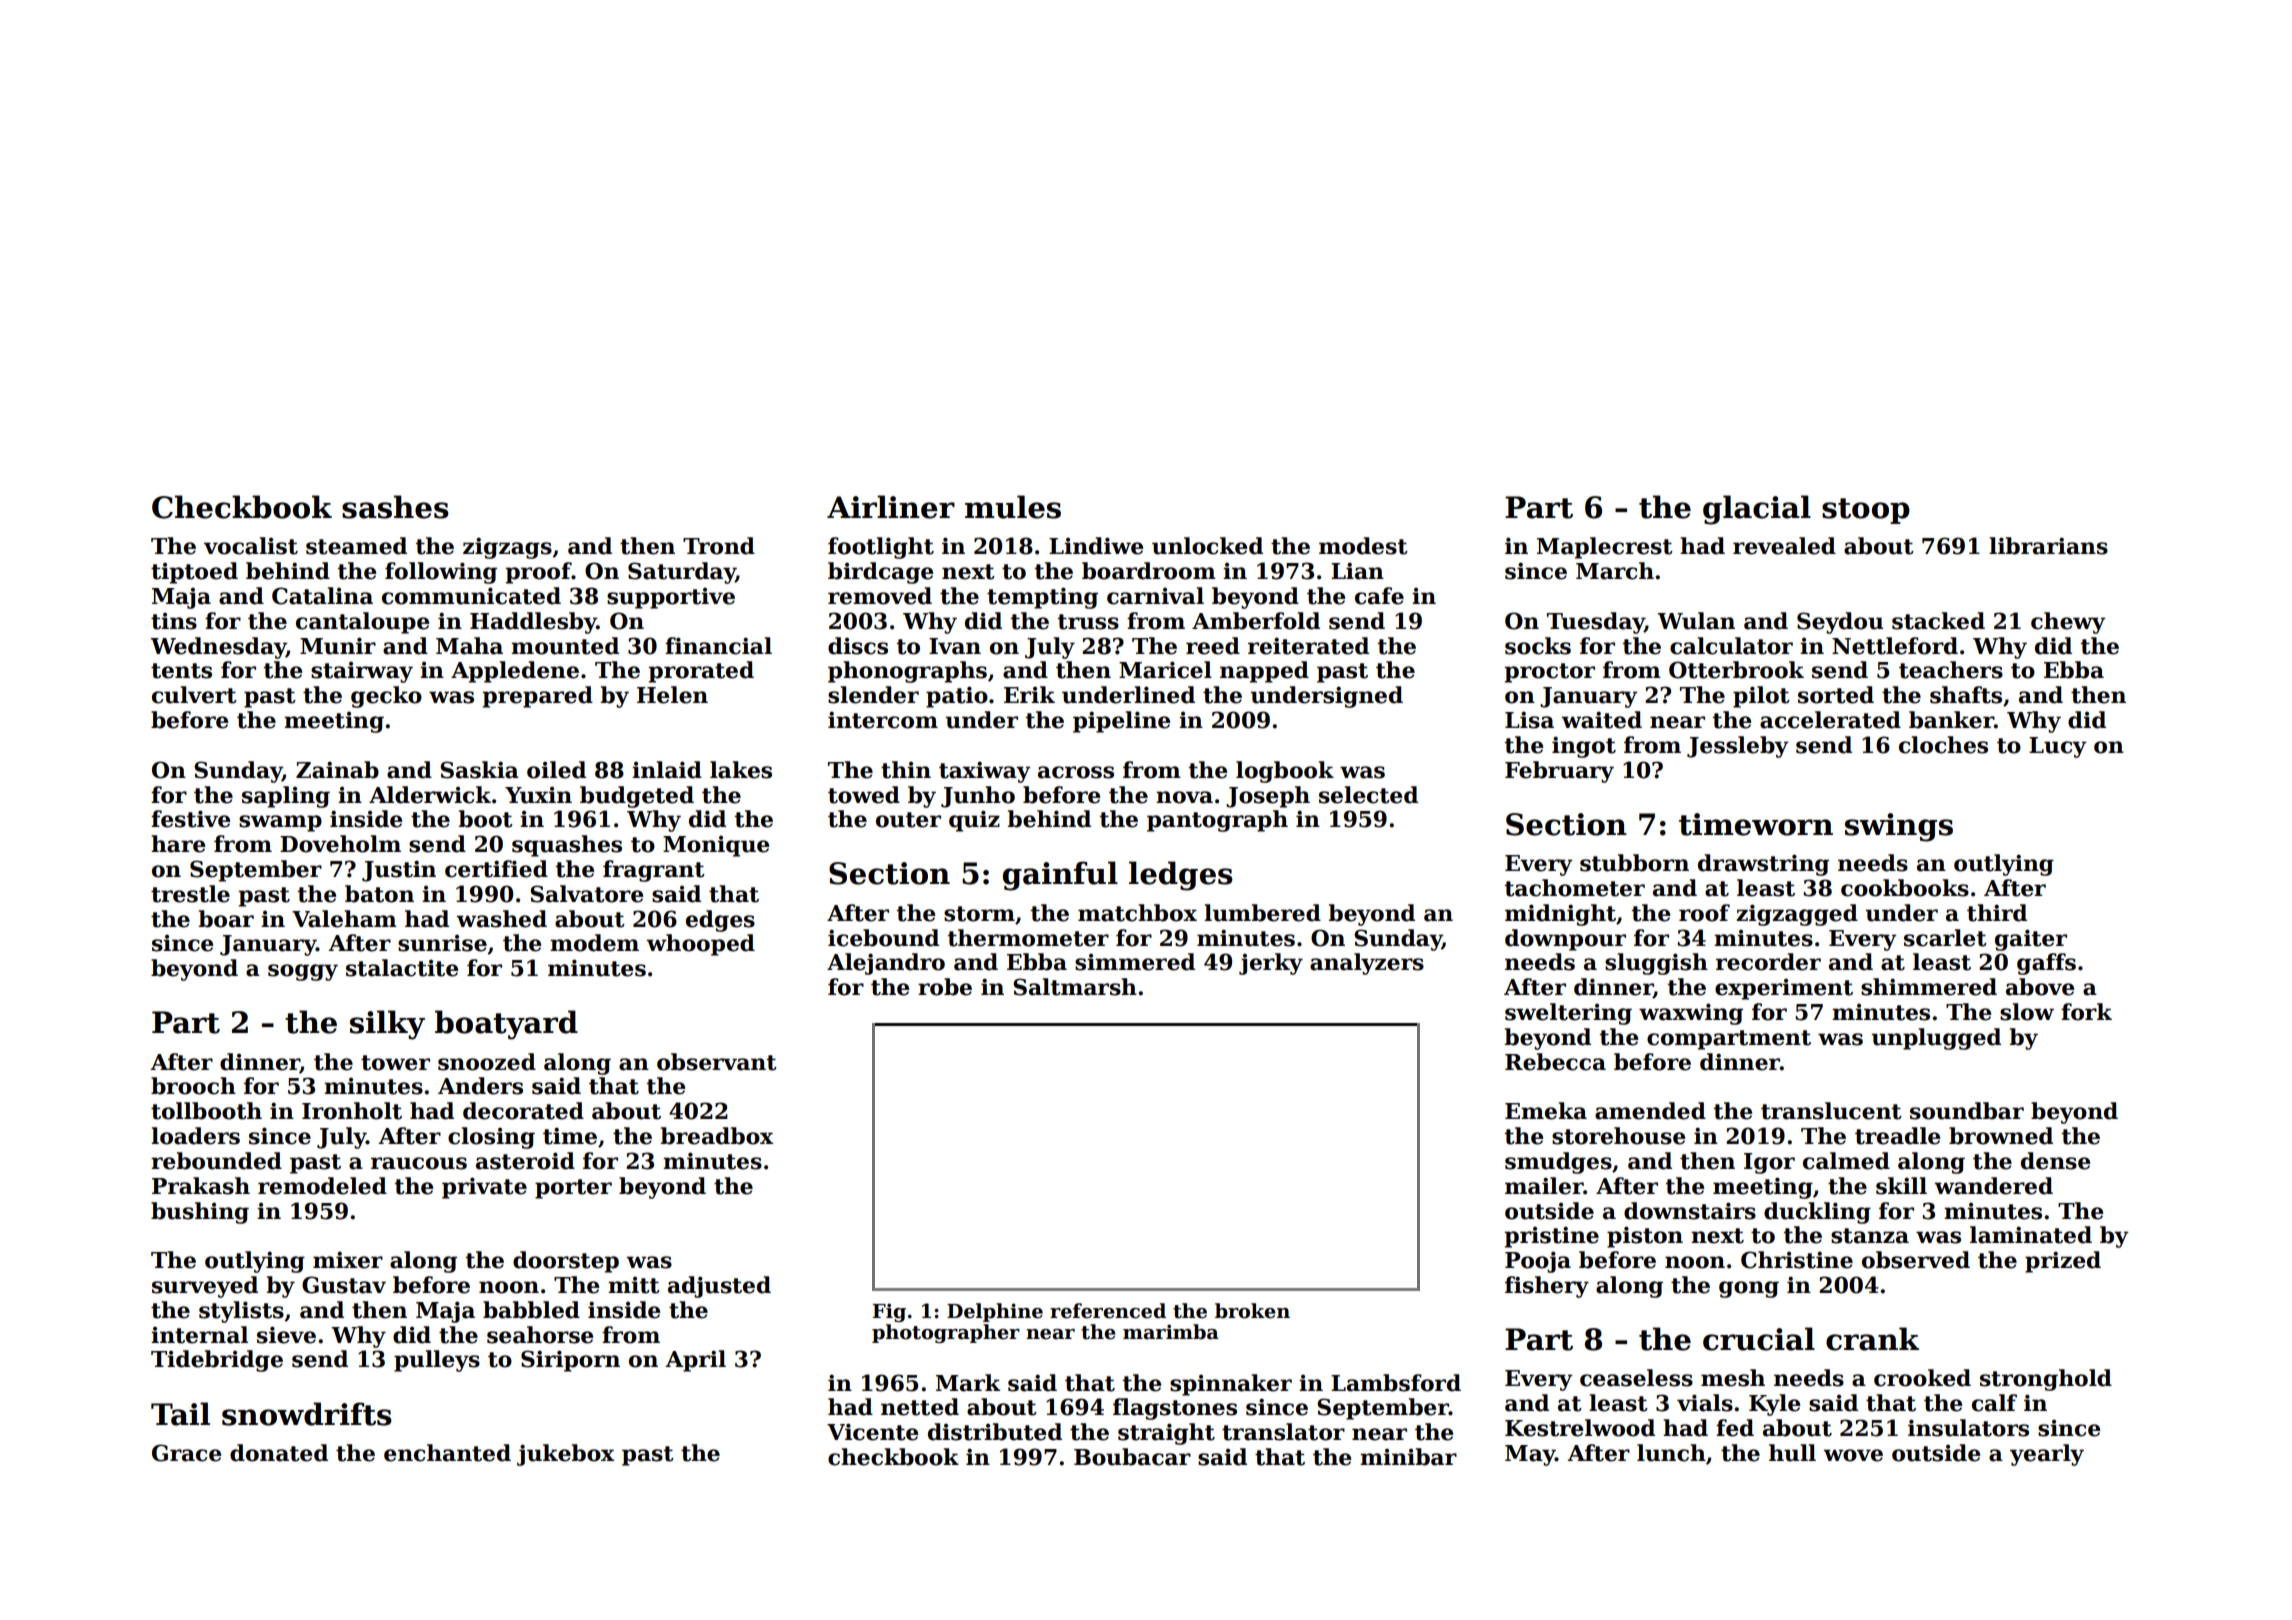 This document has width=2292, height=1620. What do you see at coordinates (565, 1455) in the document?
I see `jukebox` at bounding box center [565, 1455].
